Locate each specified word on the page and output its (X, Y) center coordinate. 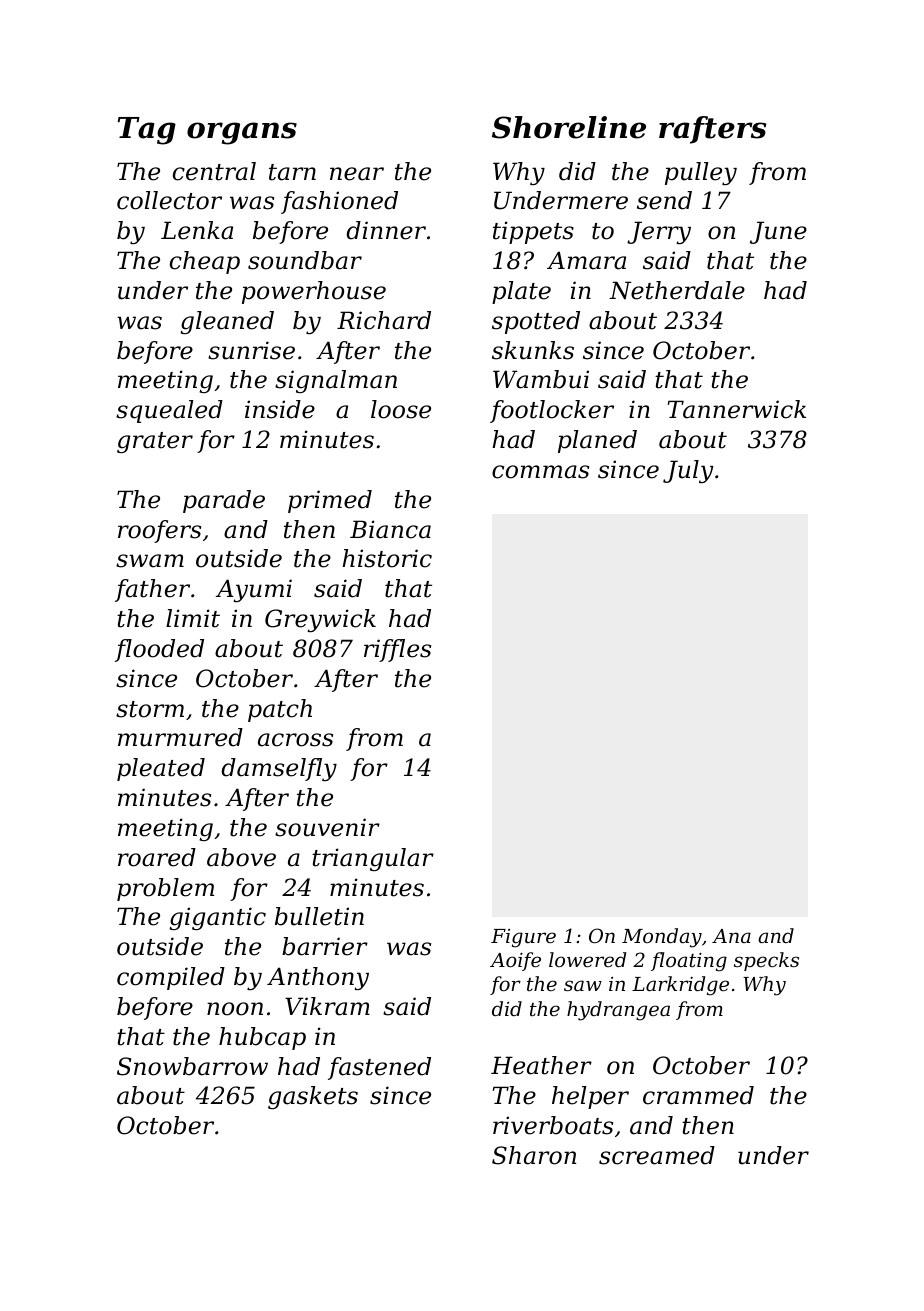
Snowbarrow (192, 1066)
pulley (701, 173)
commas (540, 472)
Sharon (534, 1155)
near (357, 174)
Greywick (320, 620)
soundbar (305, 260)
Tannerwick (737, 409)
